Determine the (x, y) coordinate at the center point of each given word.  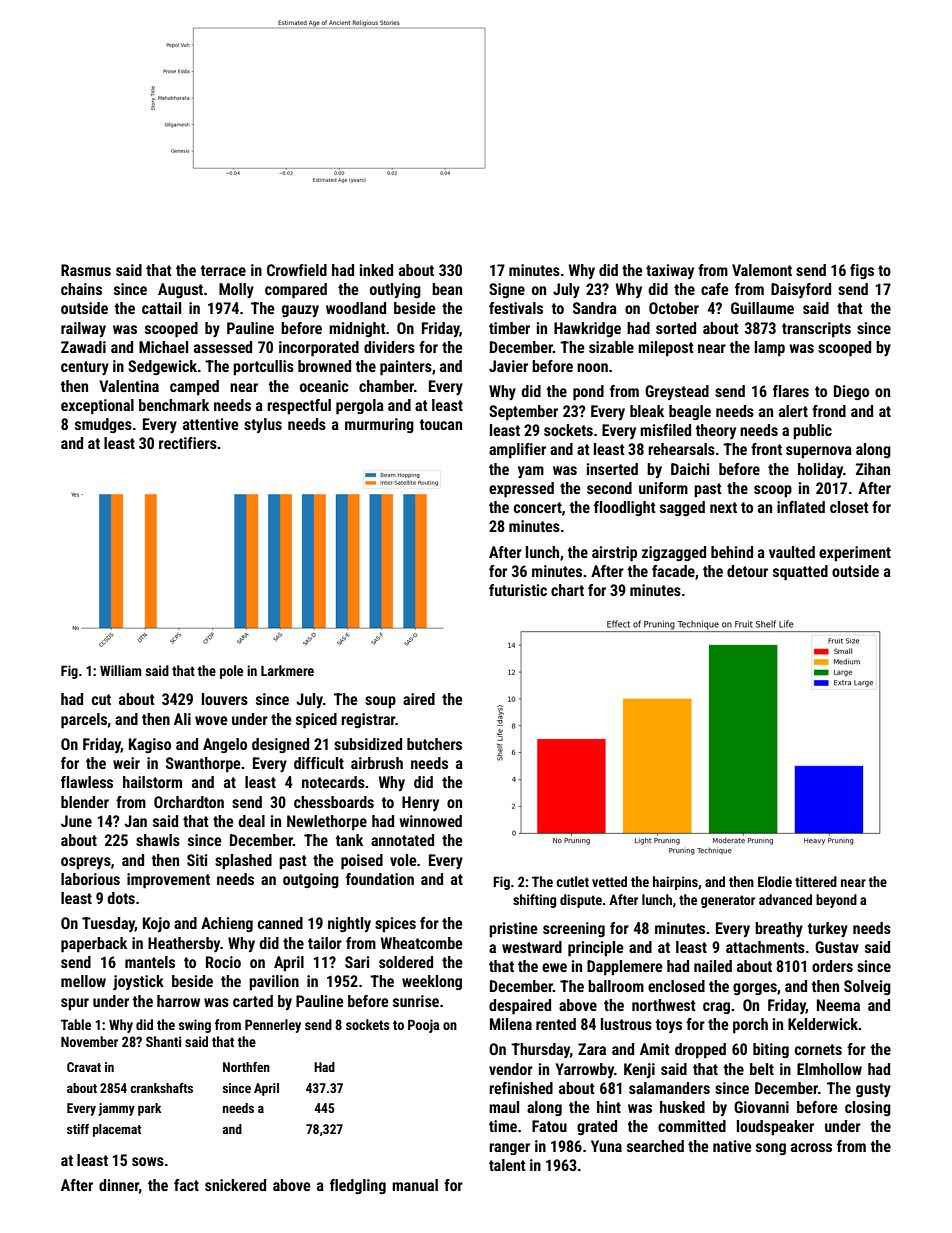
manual (415, 1185)
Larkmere (287, 670)
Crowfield (297, 270)
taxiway (670, 271)
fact (186, 1185)
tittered (816, 881)
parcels (84, 721)
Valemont (762, 270)
